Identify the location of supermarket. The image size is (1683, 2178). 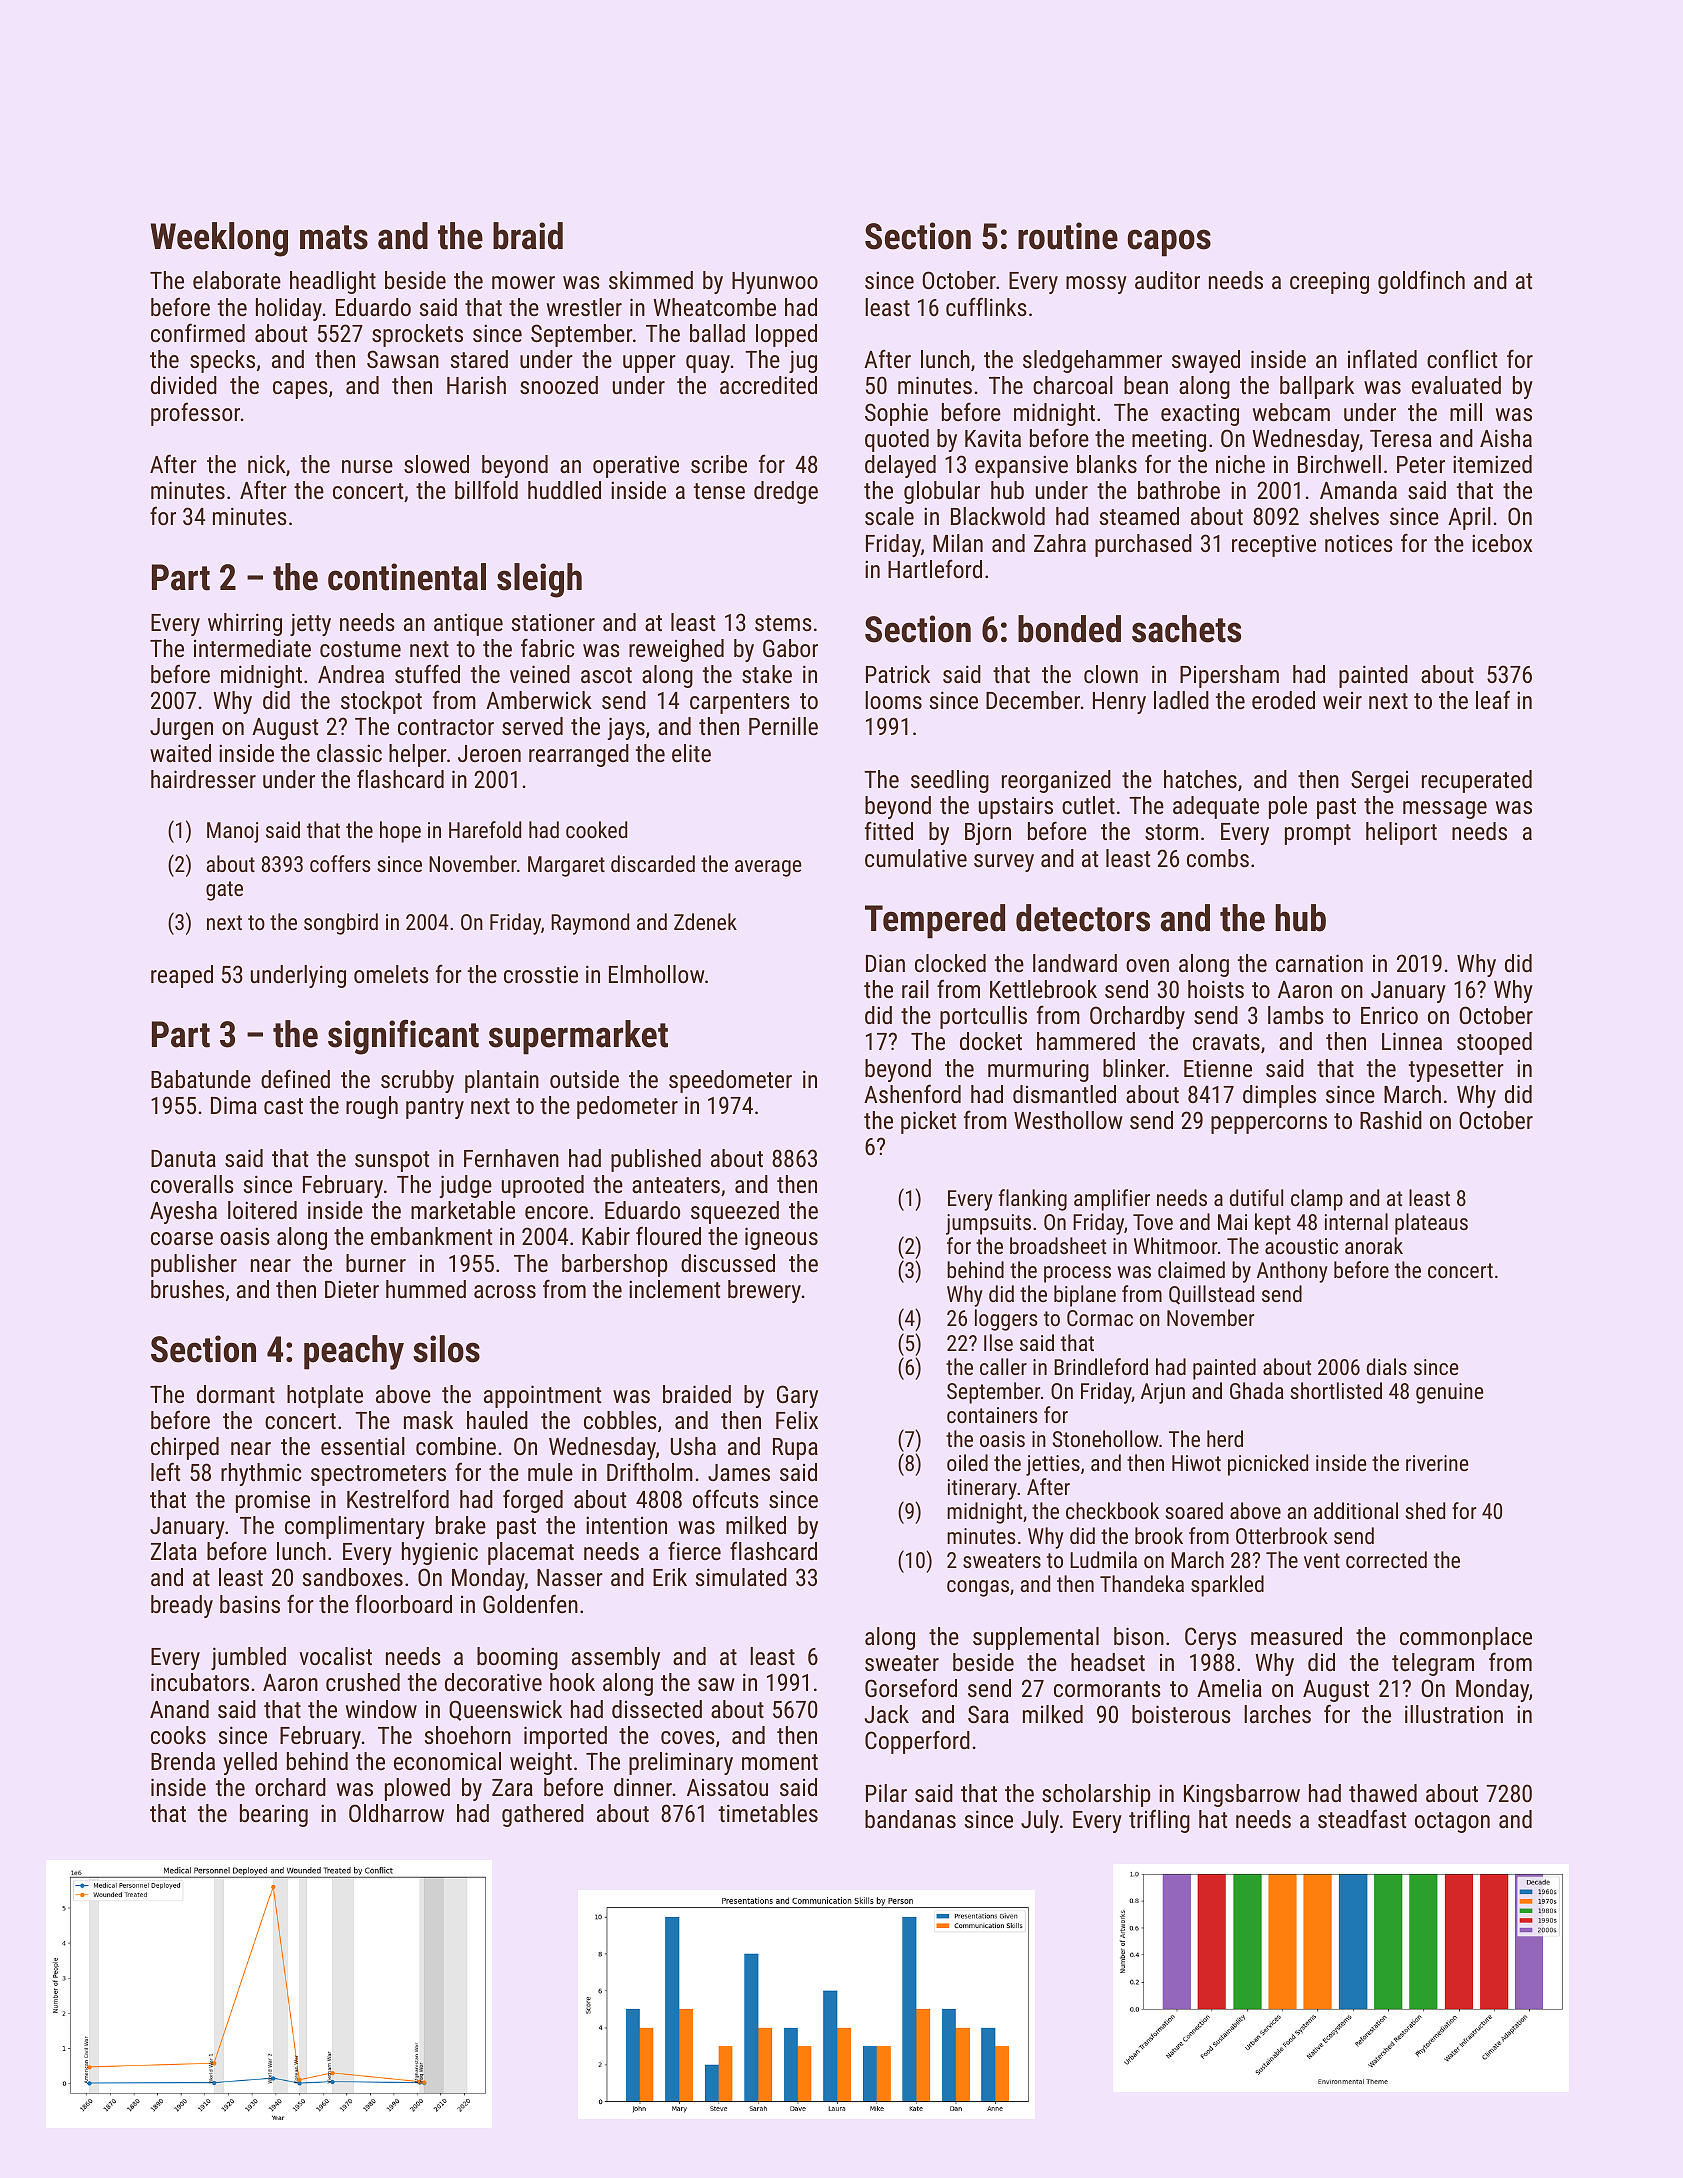
(578, 1037).
